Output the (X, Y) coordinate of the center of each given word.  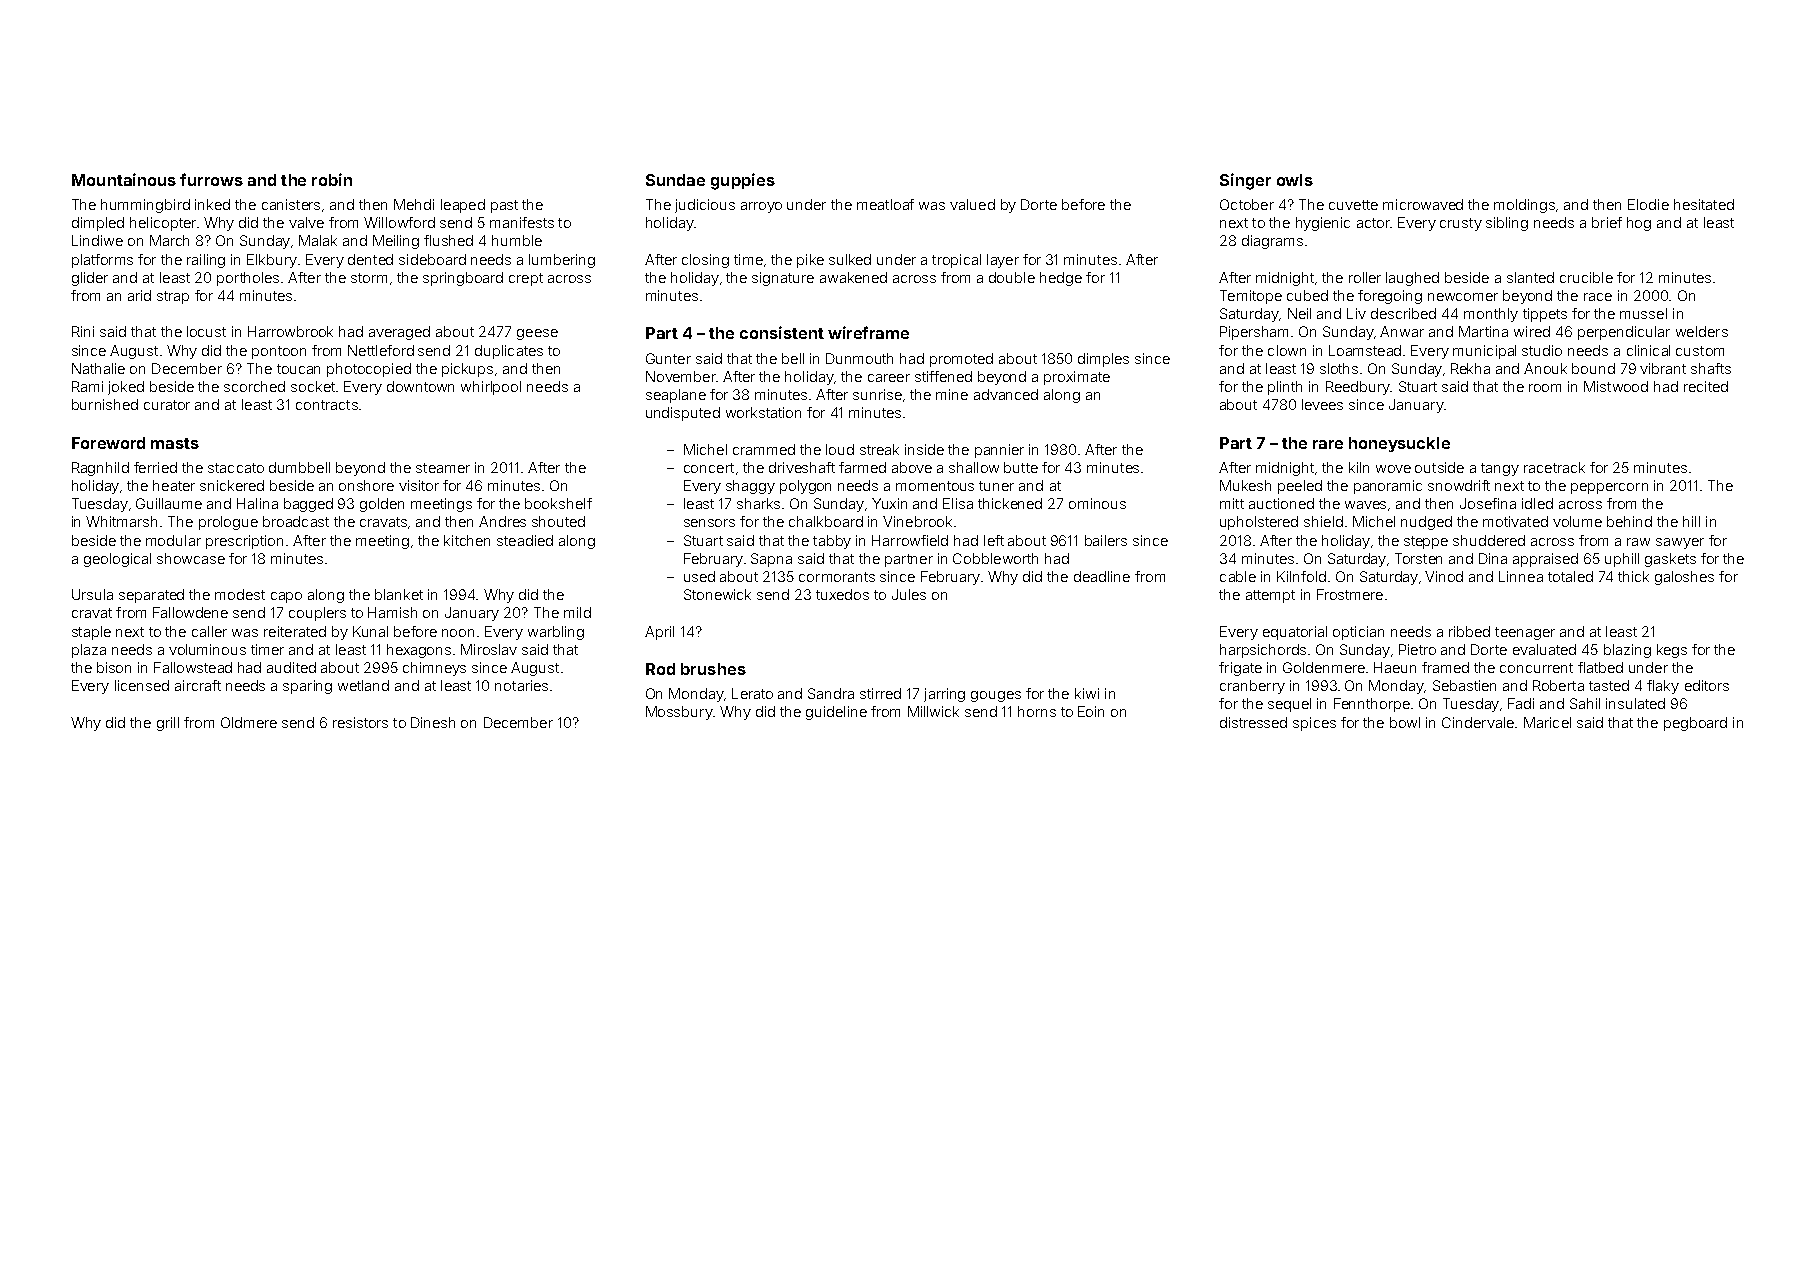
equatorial (1295, 633)
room (1545, 388)
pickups (467, 370)
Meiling (396, 242)
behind (1629, 521)
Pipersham (1254, 333)
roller (1365, 277)
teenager (1525, 633)
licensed (142, 685)
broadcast (296, 521)
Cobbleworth (995, 558)
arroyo (761, 207)
